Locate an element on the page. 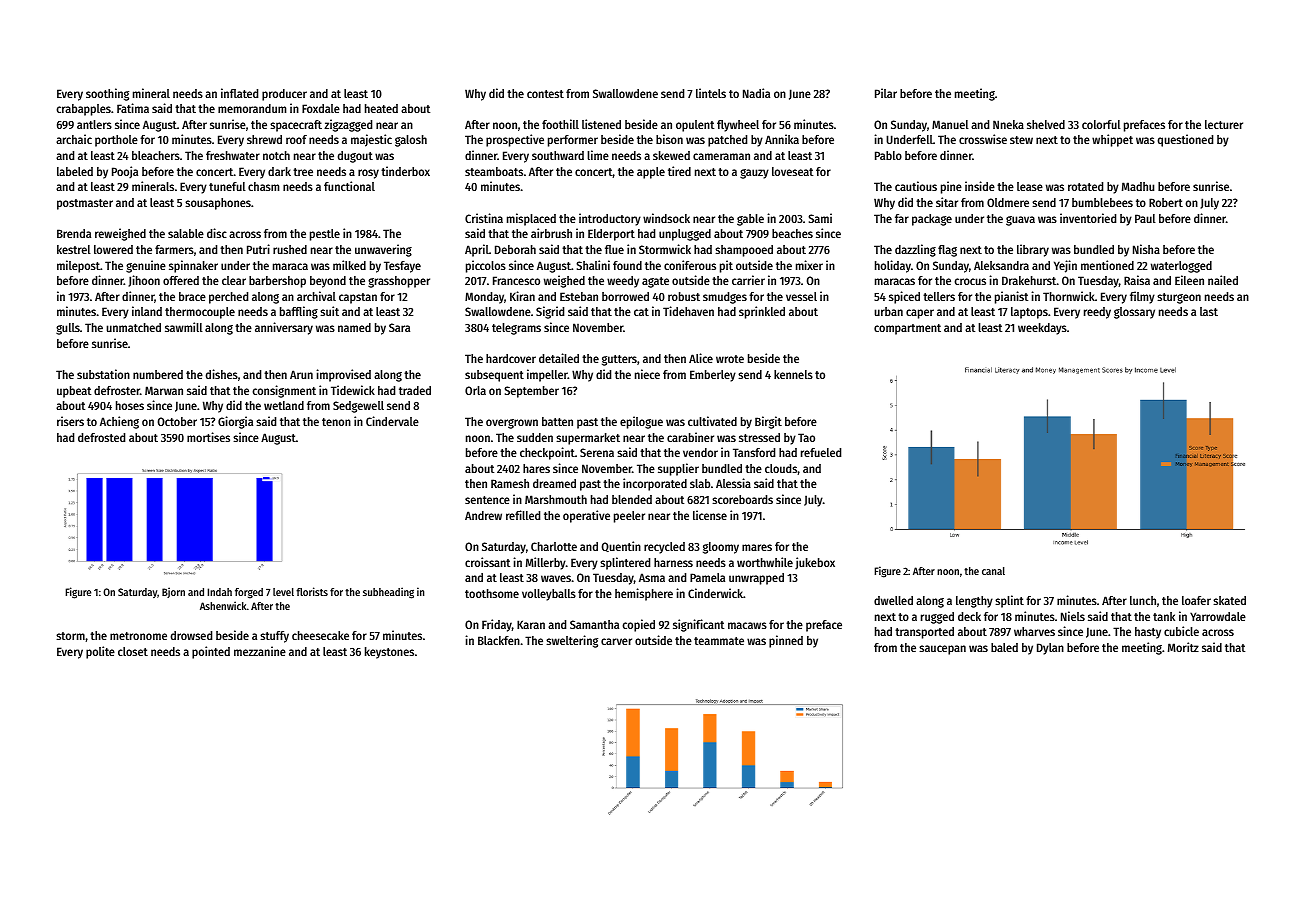 The width and height of the document is (1308, 924). found is located at coordinates (627, 265).
